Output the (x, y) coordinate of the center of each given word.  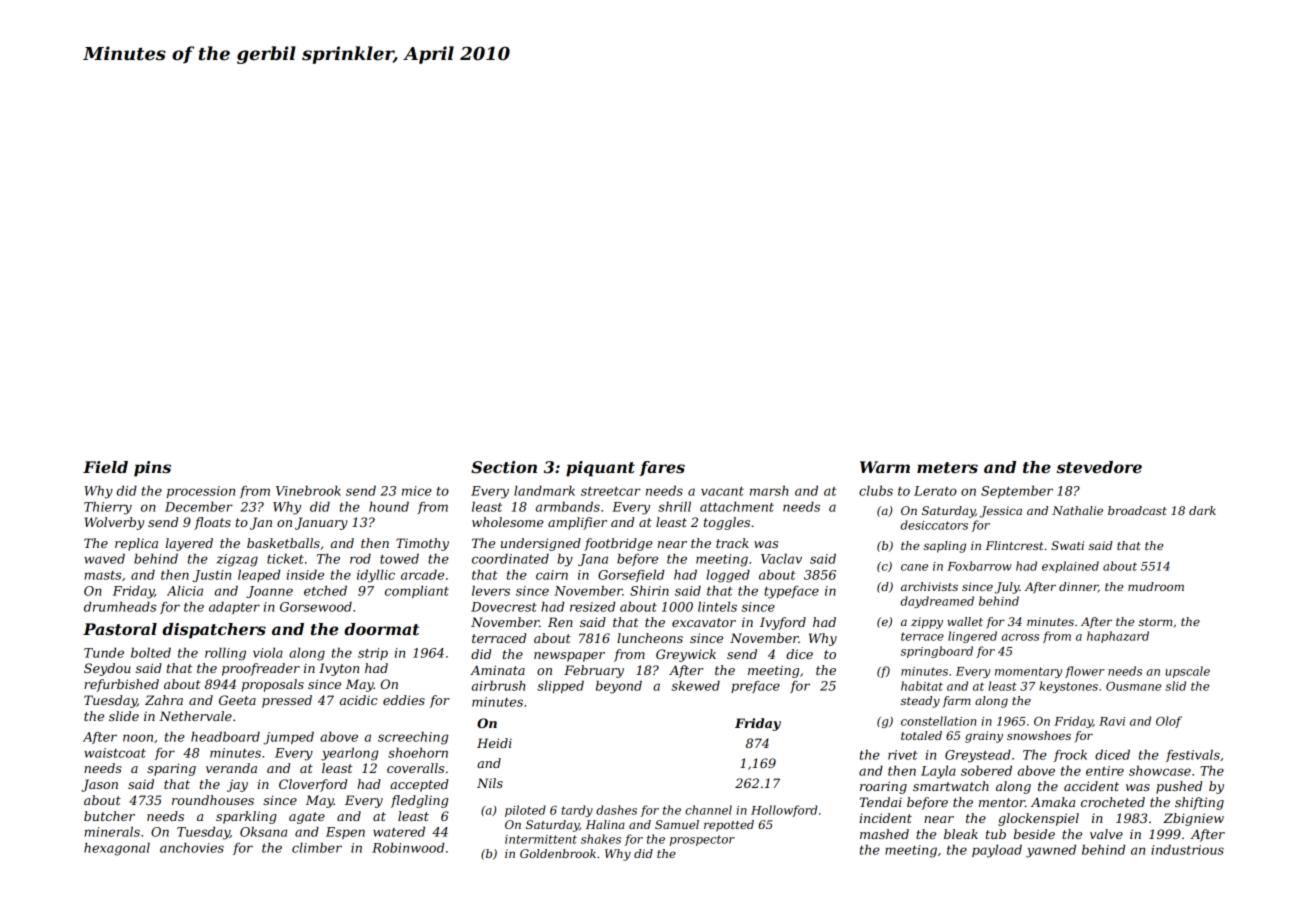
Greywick (686, 655)
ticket (285, 559)
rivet (902, 755)
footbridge (618, 544)
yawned (1051, 851)
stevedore (1099, 467)
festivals (1193, 756)
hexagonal (117, 849)
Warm (885, 467)
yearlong (349, 754)
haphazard (1118, 637)
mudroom (1156, 586)
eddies (404, 700)
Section (504, 467)
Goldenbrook (558, 853)
